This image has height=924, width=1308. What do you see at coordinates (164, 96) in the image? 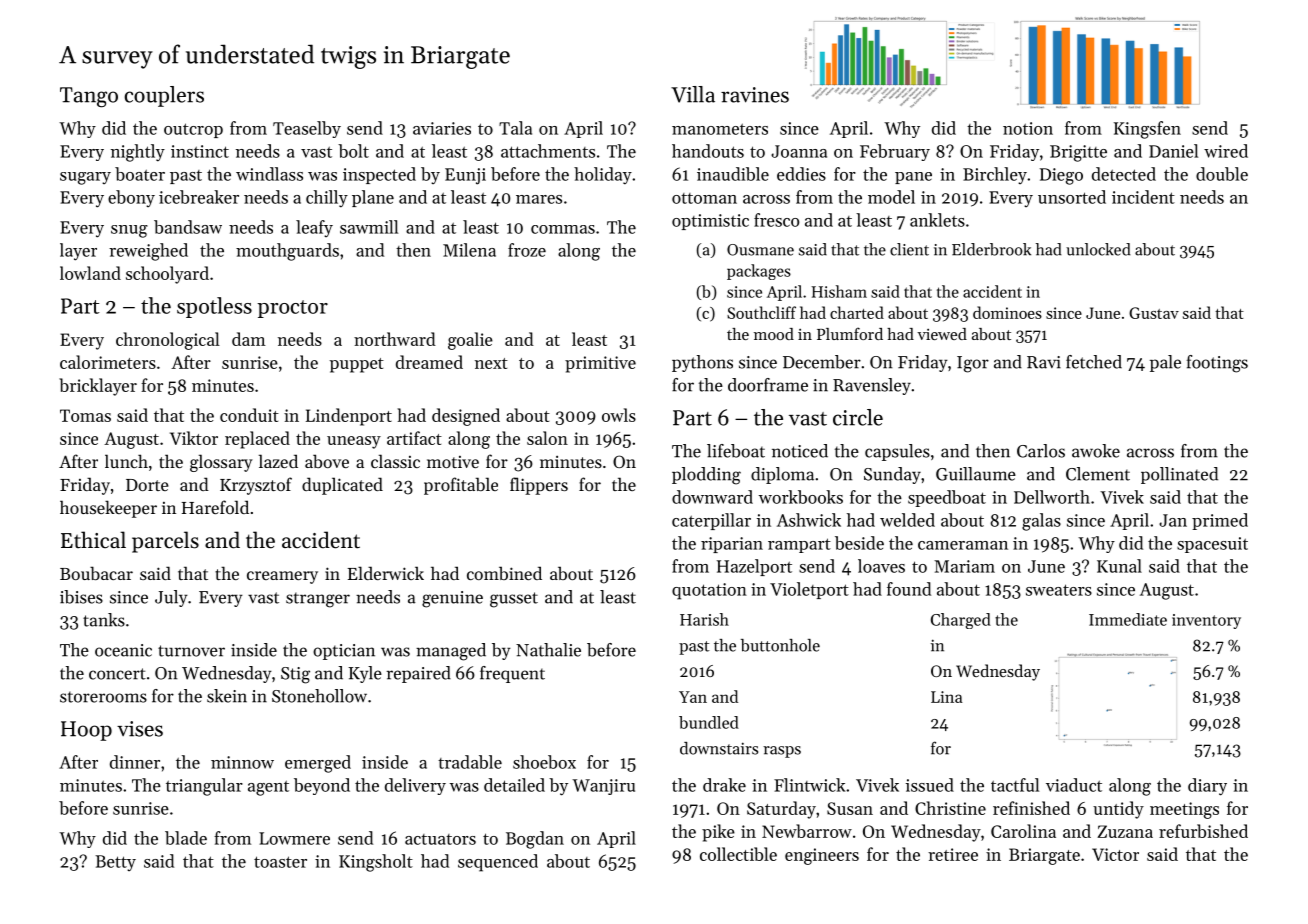
I see `couplers` at bounding box center [164, 96].
